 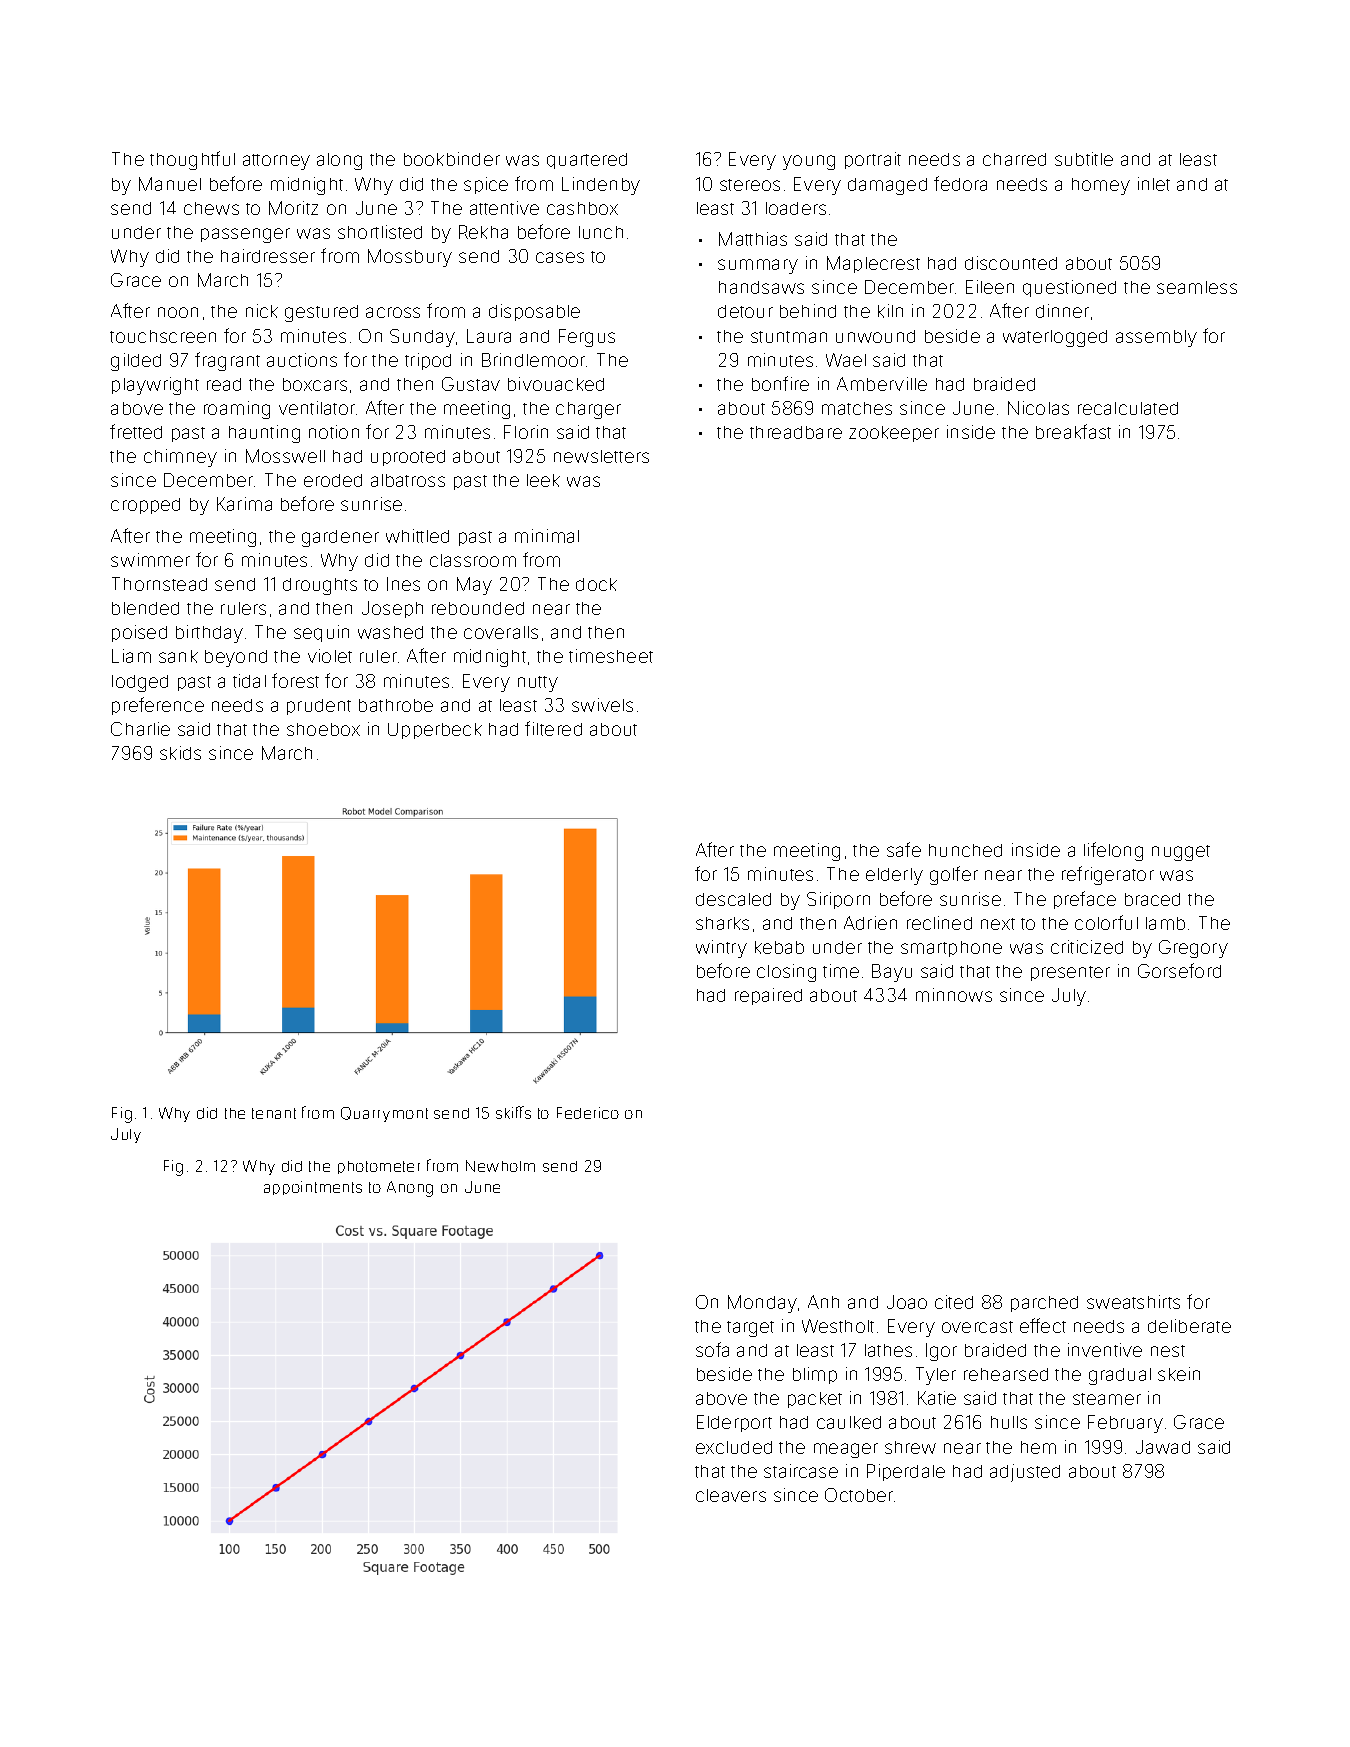 What do you see at coordinates (753, 239) in the screenshot?
I see `Matthias` at bounding box center [753, 239].
